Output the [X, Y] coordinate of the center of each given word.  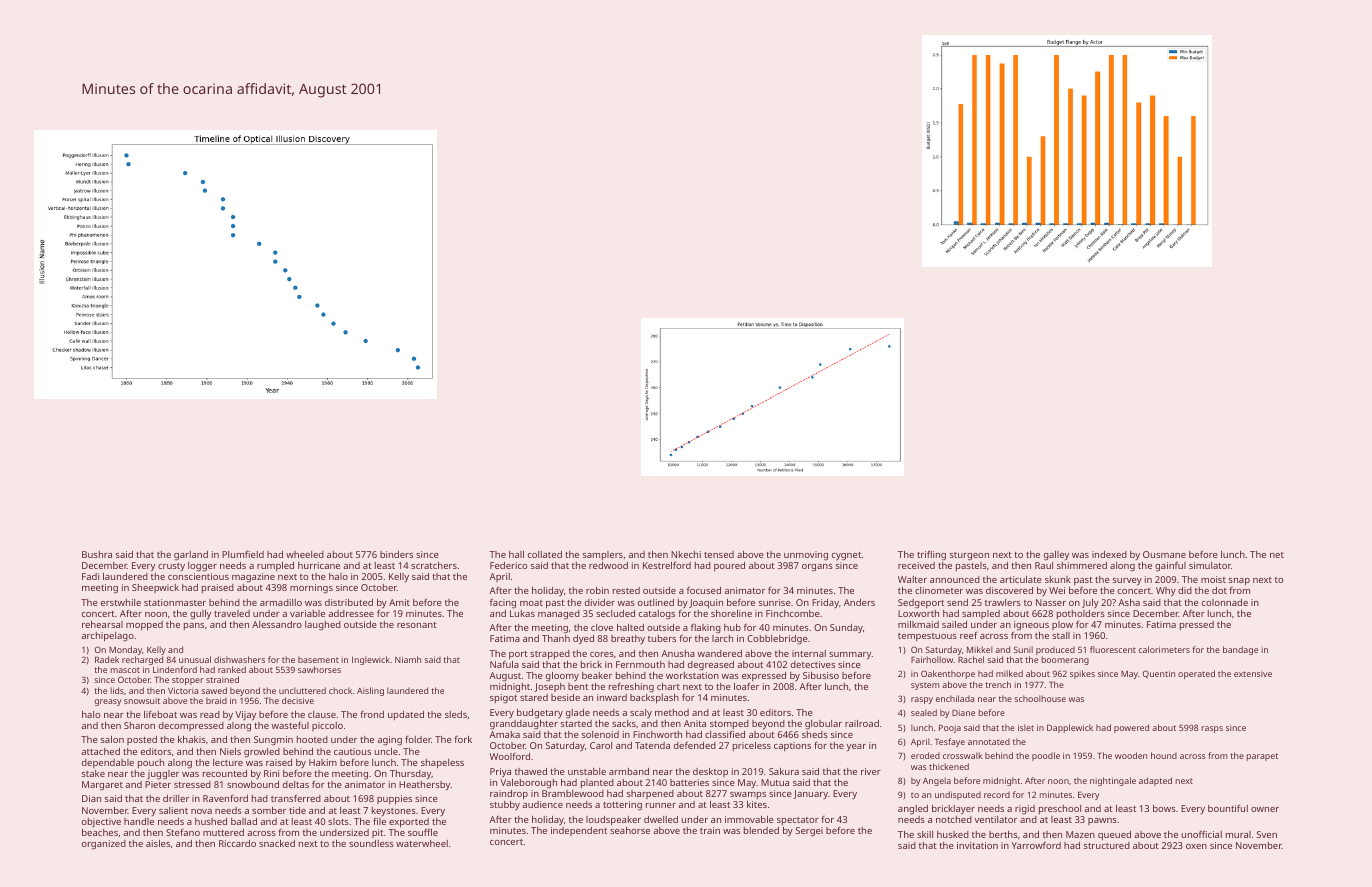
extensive [1253, 674]
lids [117, 690]
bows [1164, 808]
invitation [977, 845]
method [672, 712]
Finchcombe [793, 613]
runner [661, 805]
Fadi [90, 576]
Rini [271, 773]
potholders [1081, 614]
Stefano [183, 832]
